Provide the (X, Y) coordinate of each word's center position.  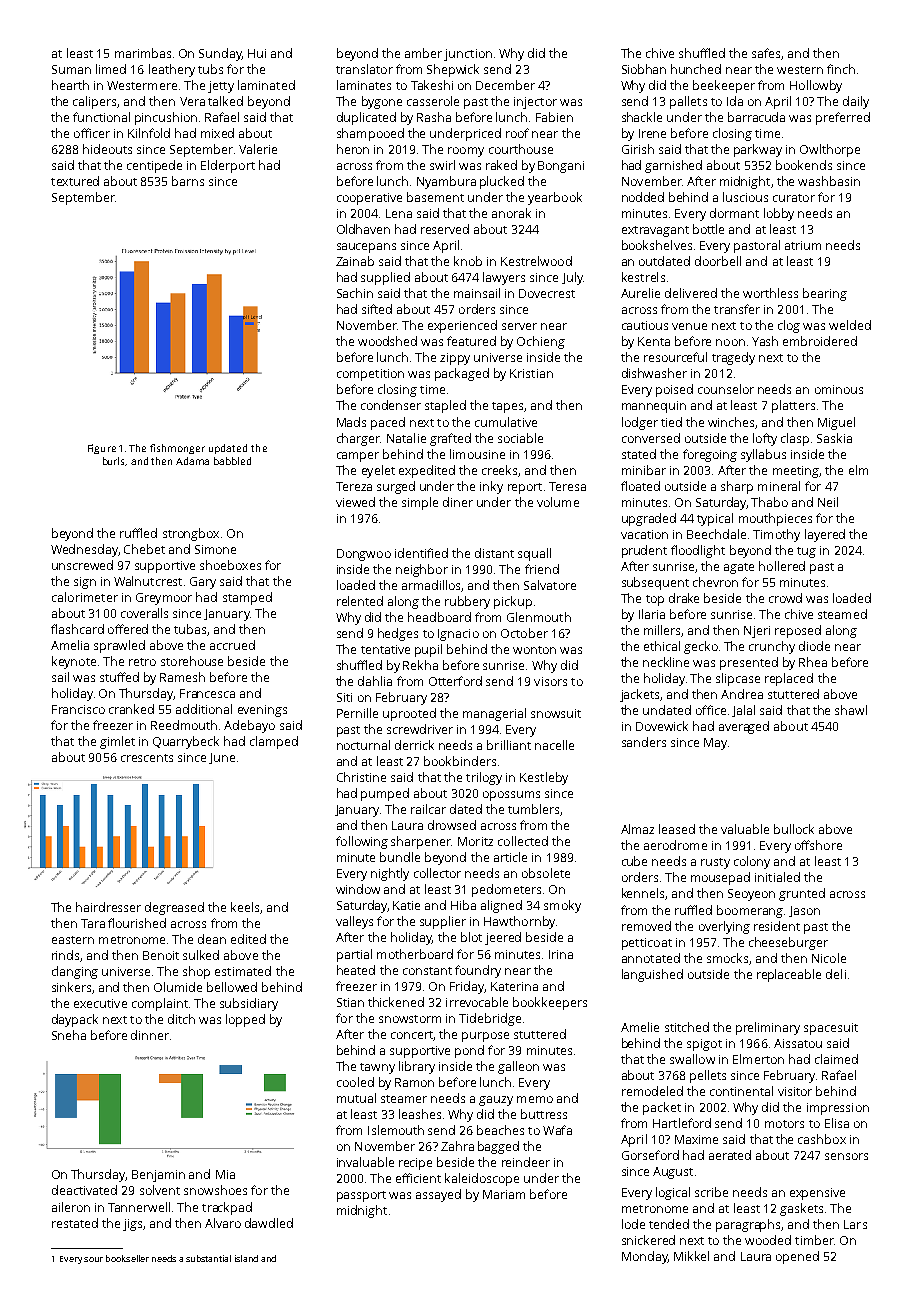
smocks (727, 958)
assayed (438, 1195)
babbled (232, 461)
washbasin (829, 181)
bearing (825, 294)
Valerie (258, 149)
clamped (274, 742)
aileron (71, 1207)
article (510, 857)
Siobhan (644, 69)
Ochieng (541, 342)
